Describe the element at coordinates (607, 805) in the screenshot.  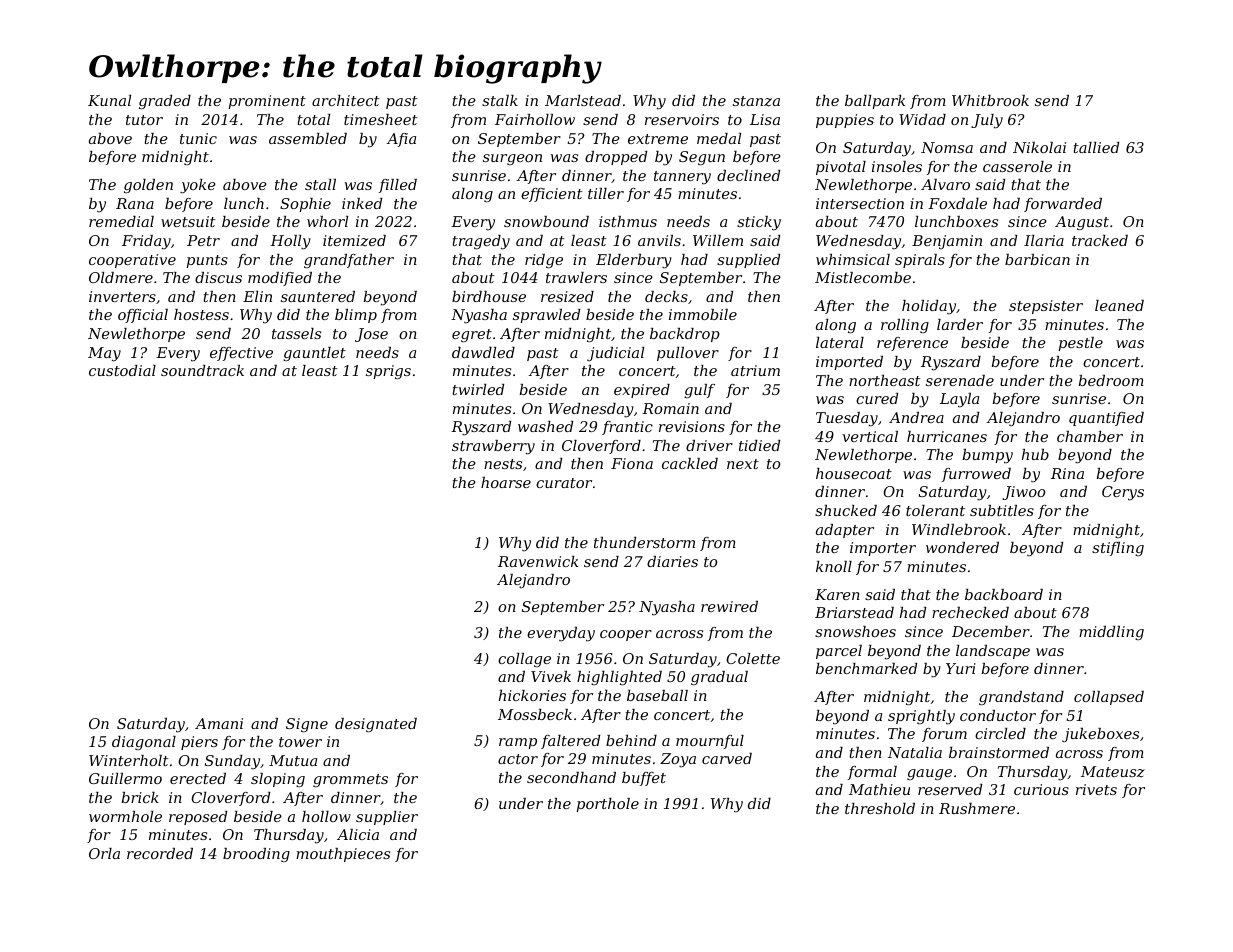
I see `porthole` at that location.
